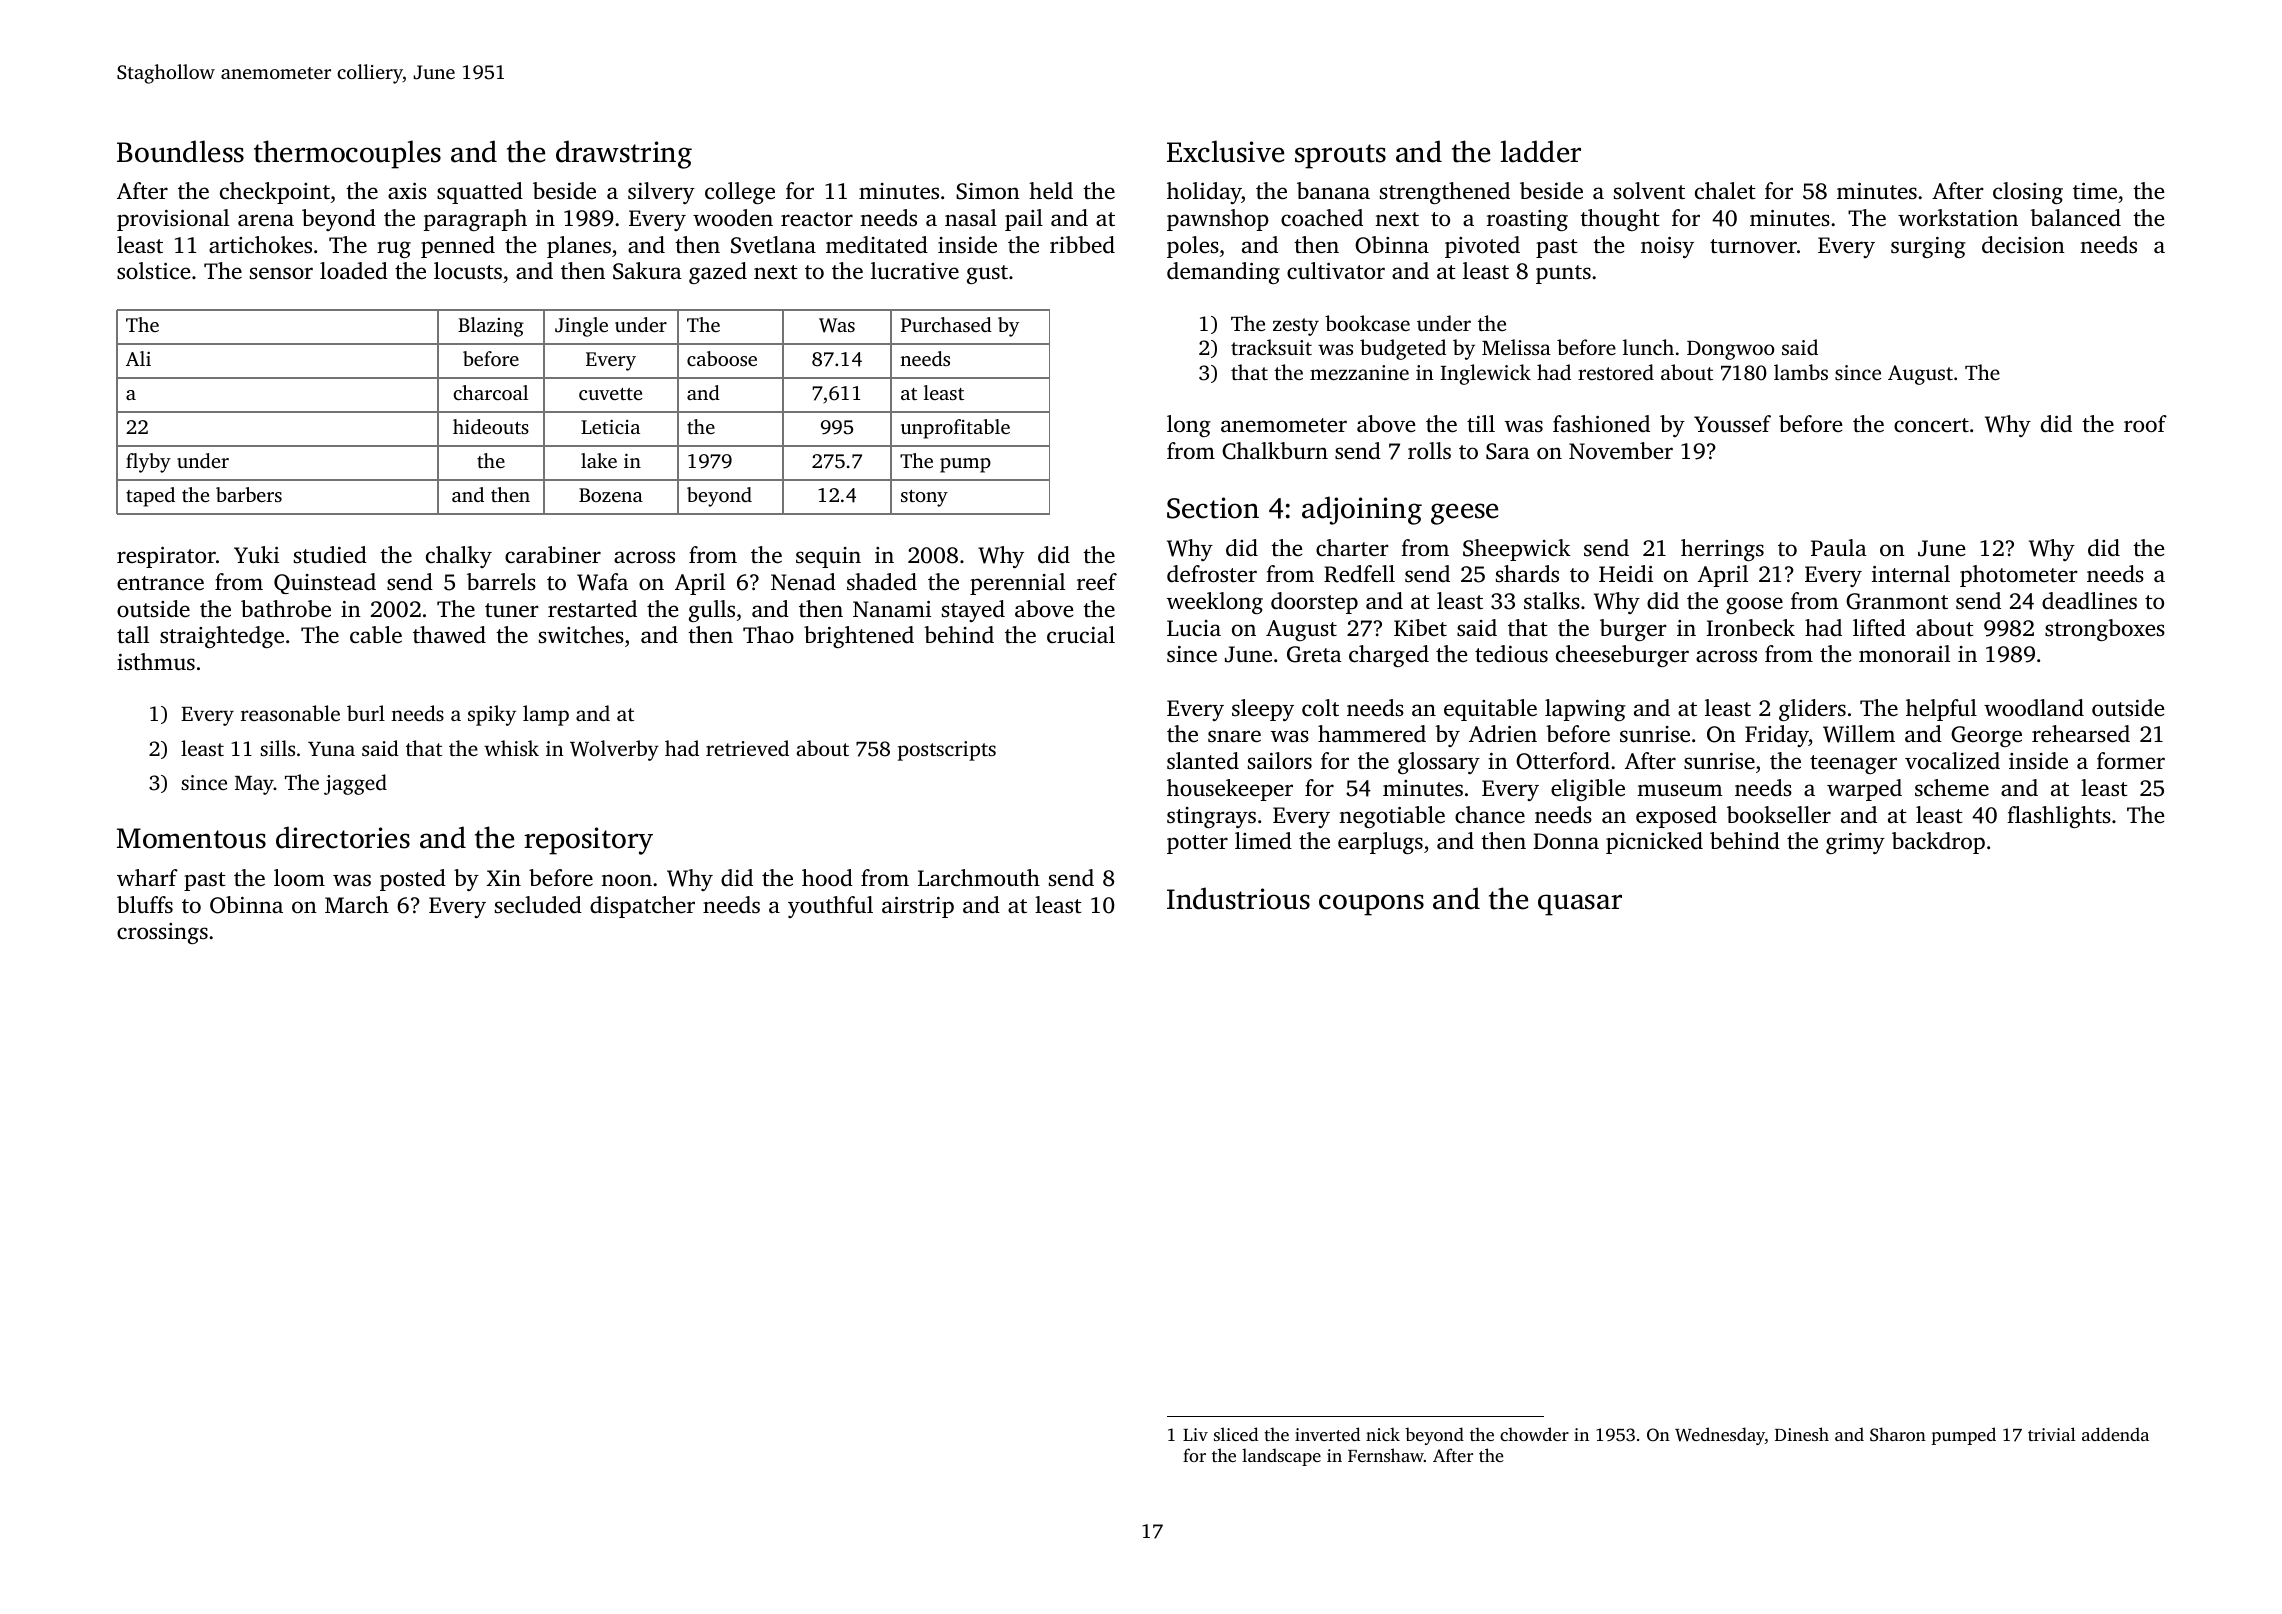 This page has width=2282, height=1614. Describe the element at coordinates (1855, 843) in the page. I see `grimy` at that location.
